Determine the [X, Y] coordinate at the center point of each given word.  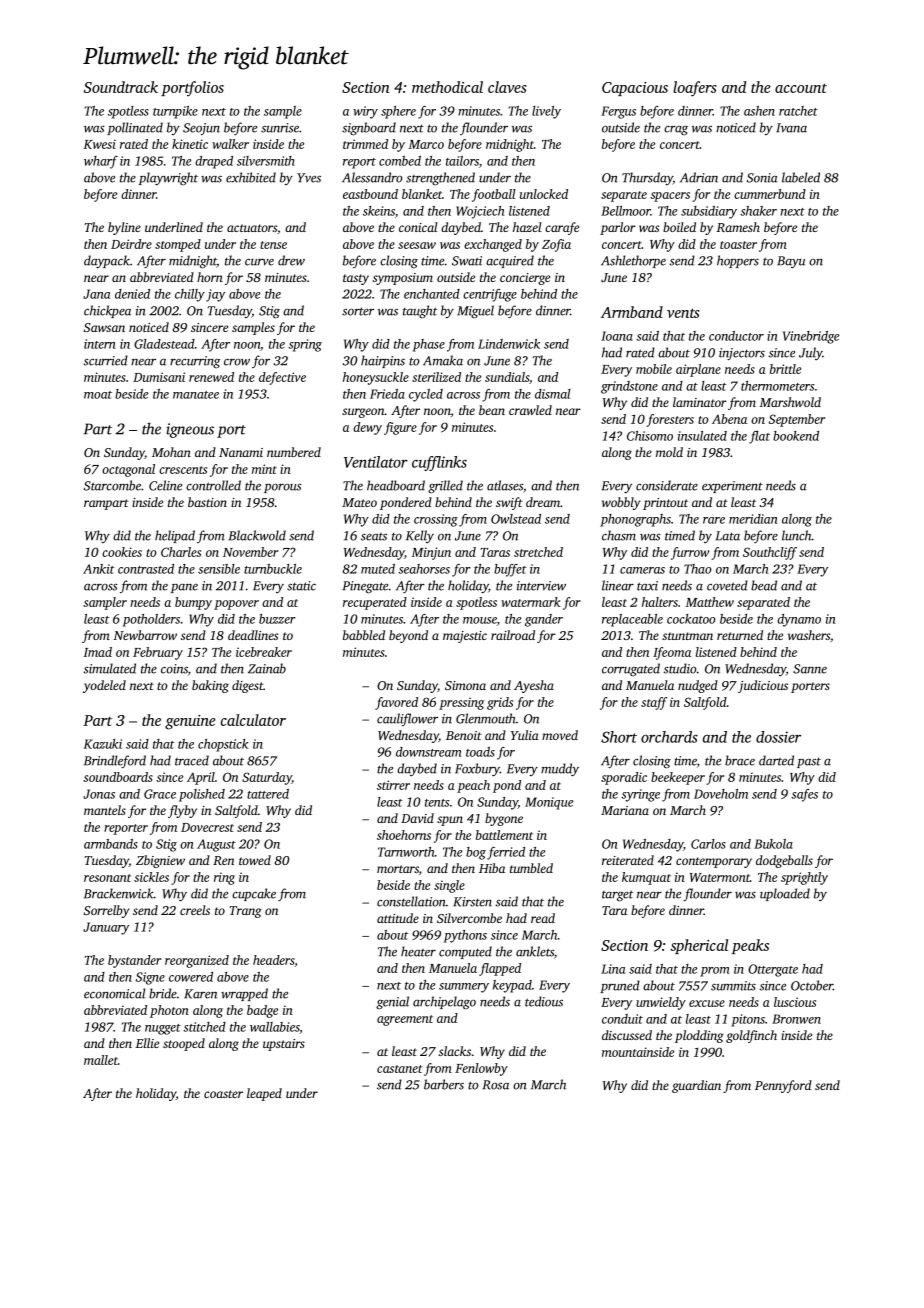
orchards [669, 737]
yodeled [104, 686]
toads [480, 752]
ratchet [798, 111]
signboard [369, 128]
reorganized [197, 961]
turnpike [175, 112]
